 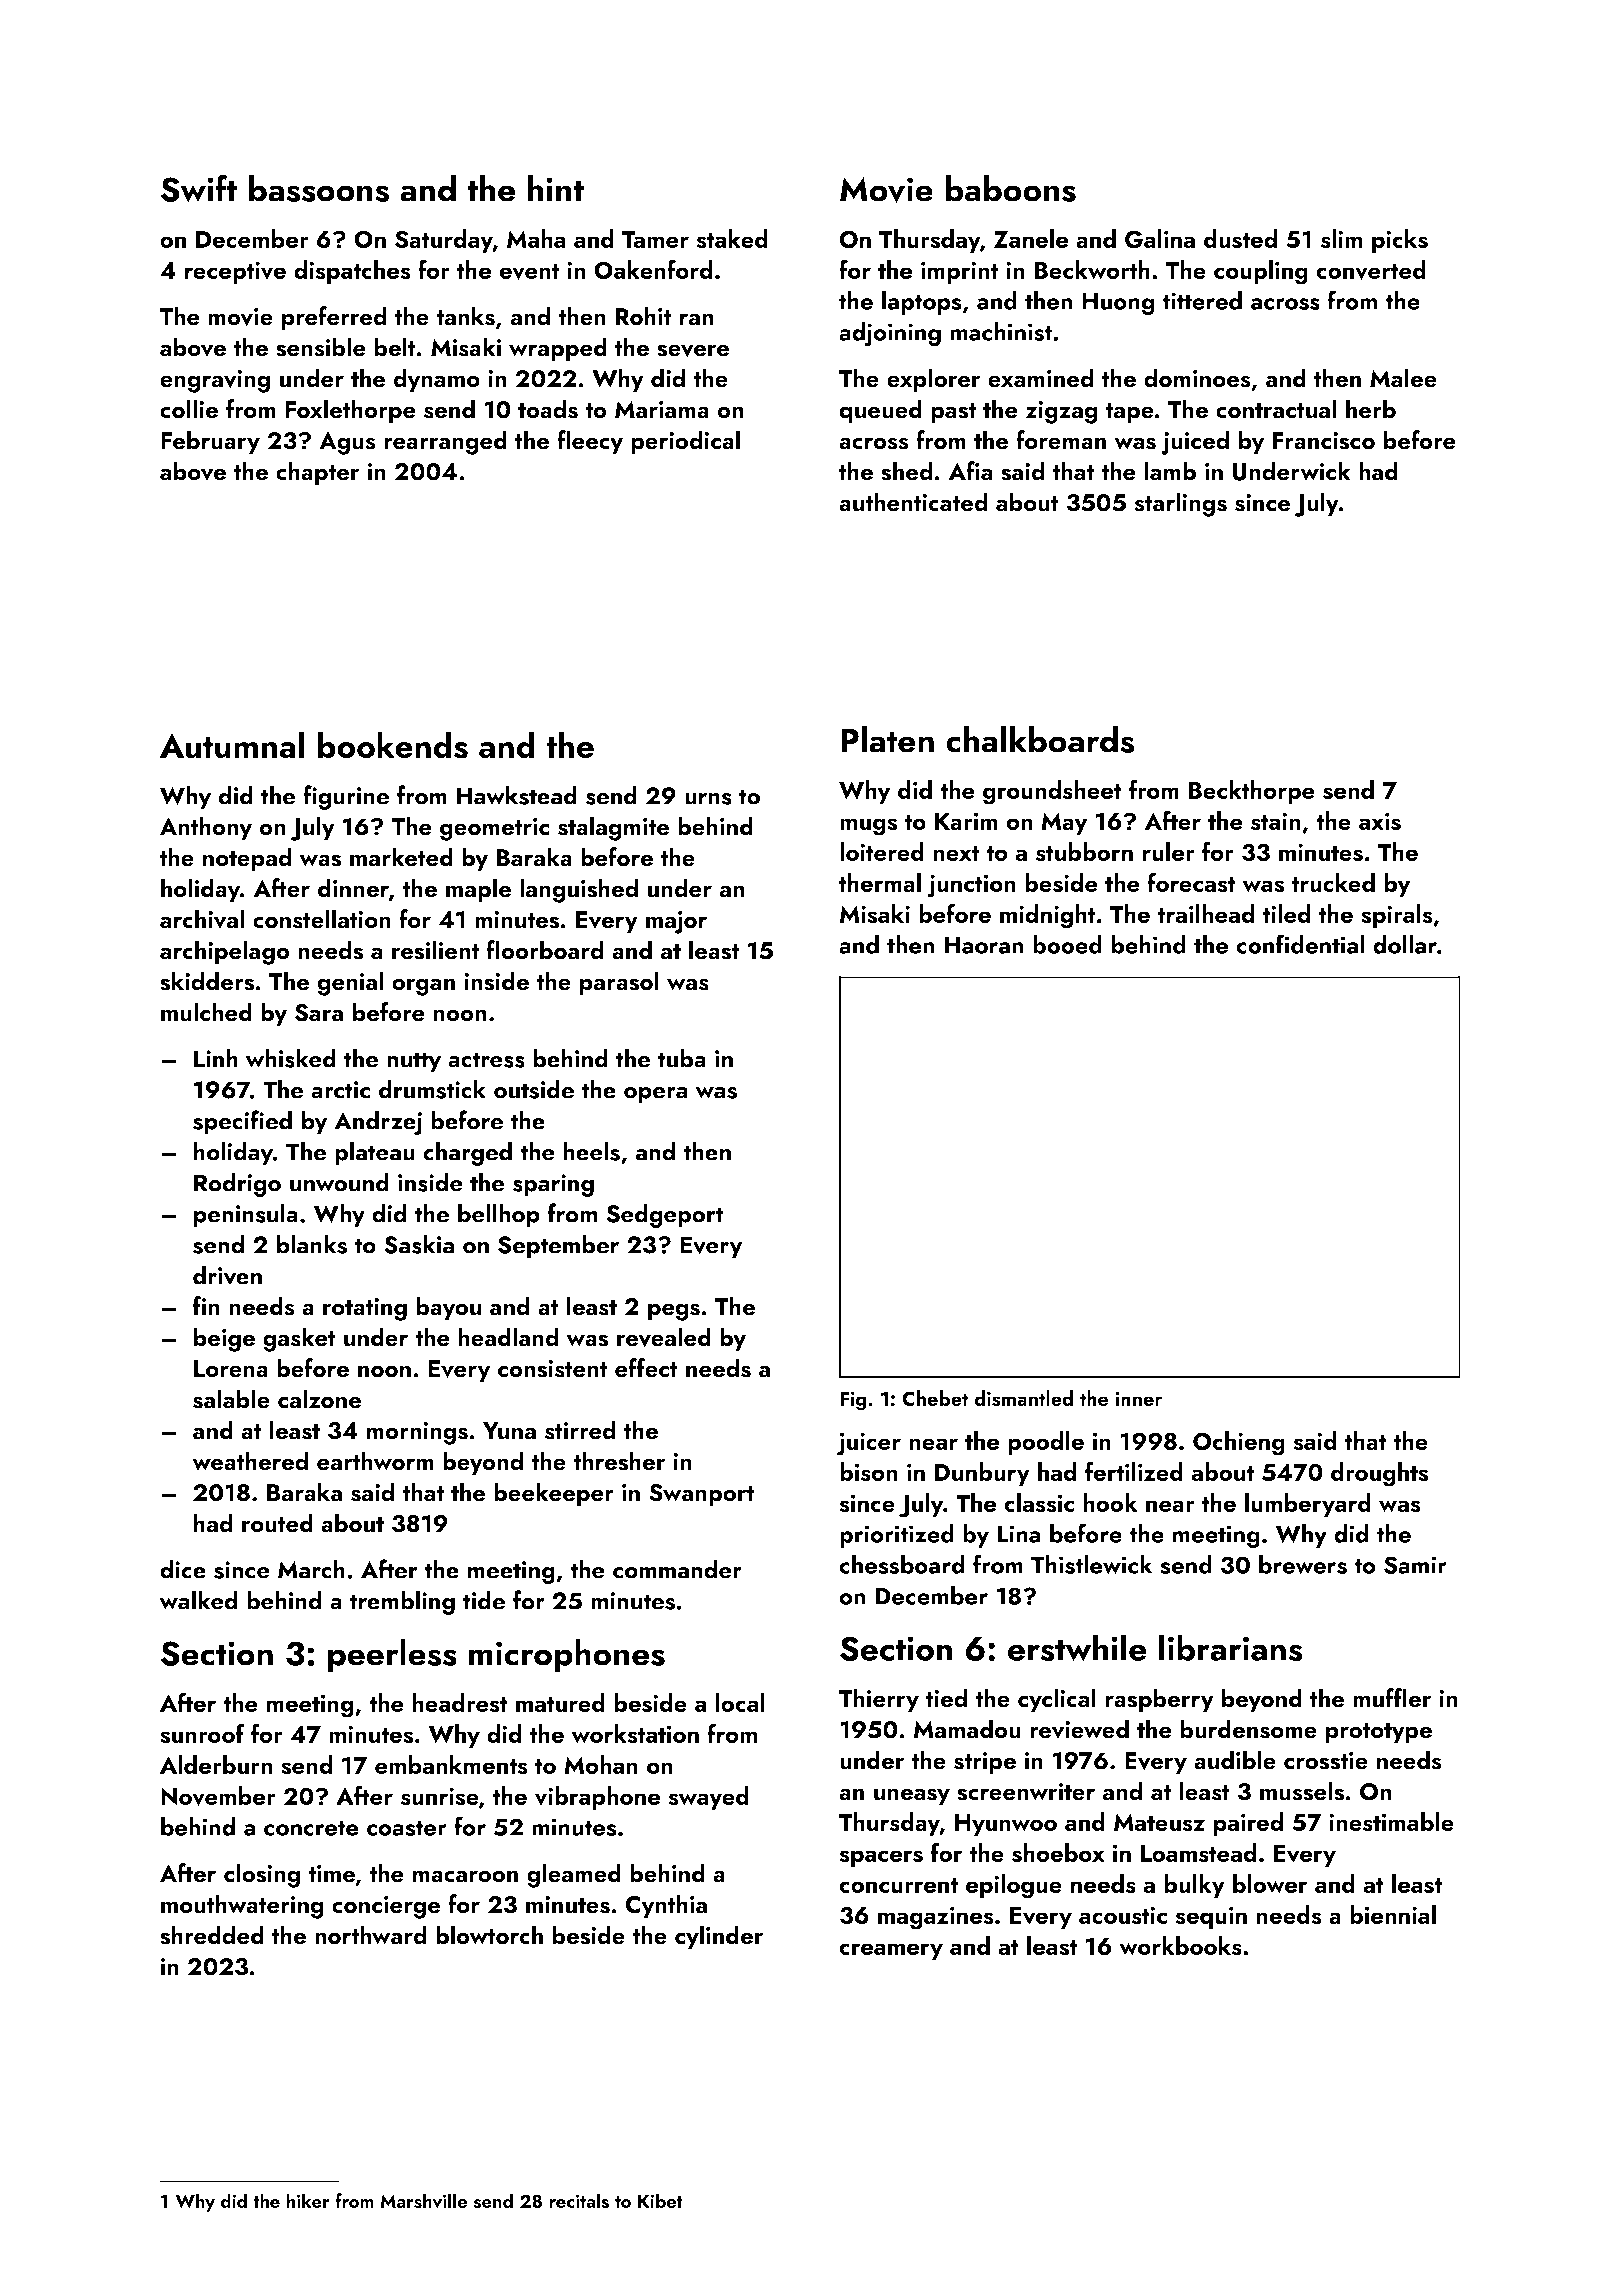 What do you see at coordinates (556, 188) in the screenshot?
I see `hint` at bounding box center [556, 188].
